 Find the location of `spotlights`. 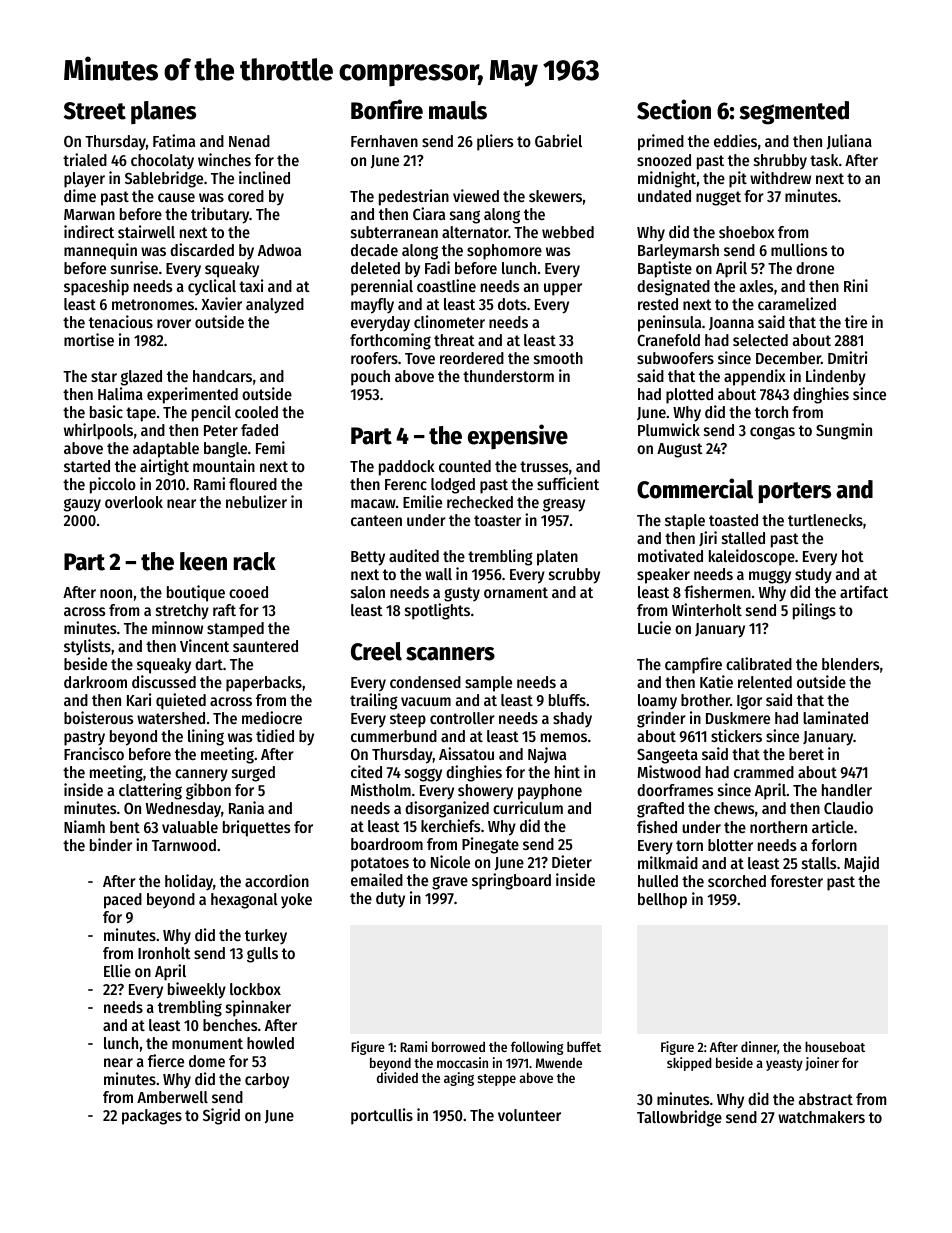

spotlights is located at coordinates (437, 611).
